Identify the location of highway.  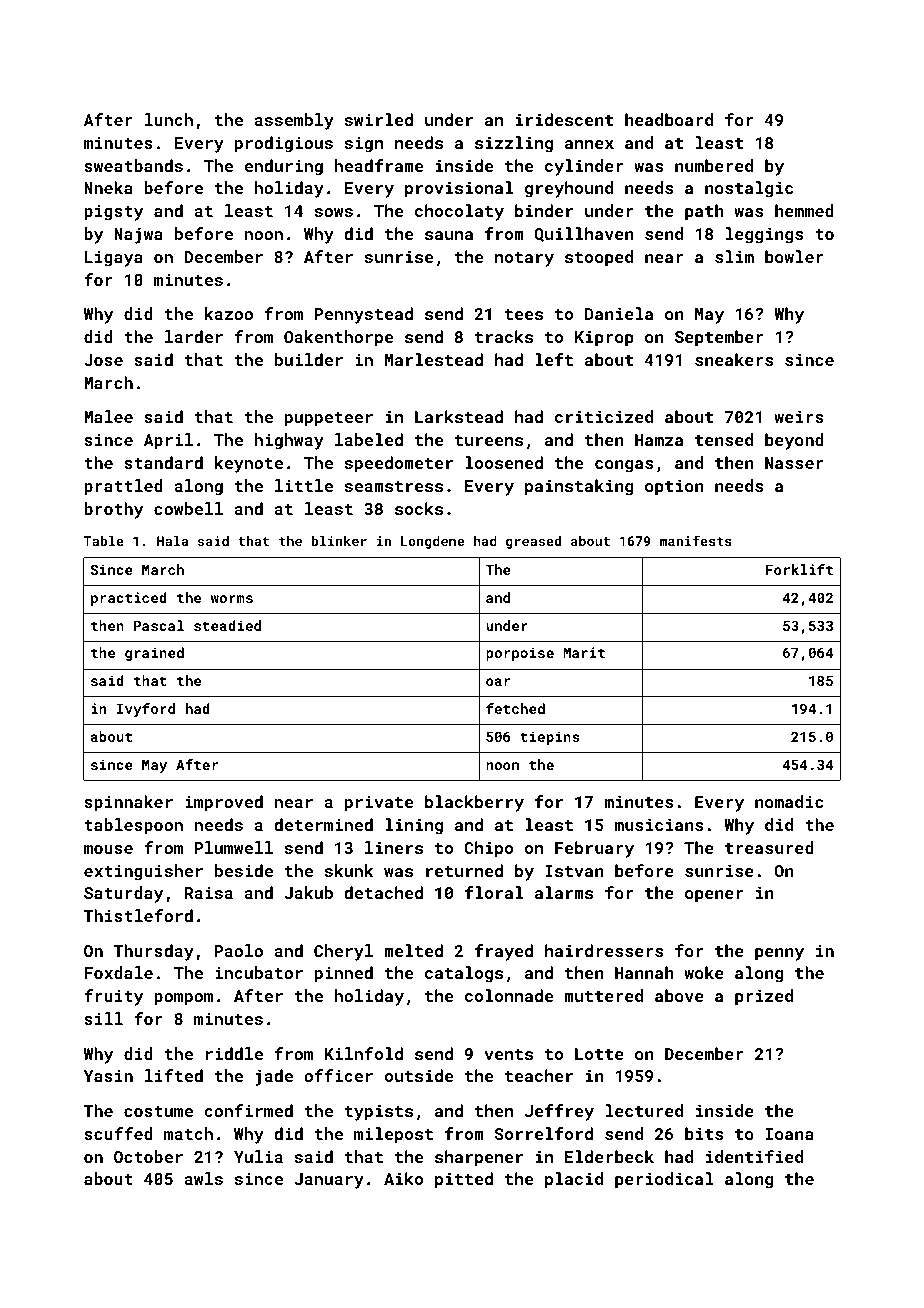
(289, 441).
